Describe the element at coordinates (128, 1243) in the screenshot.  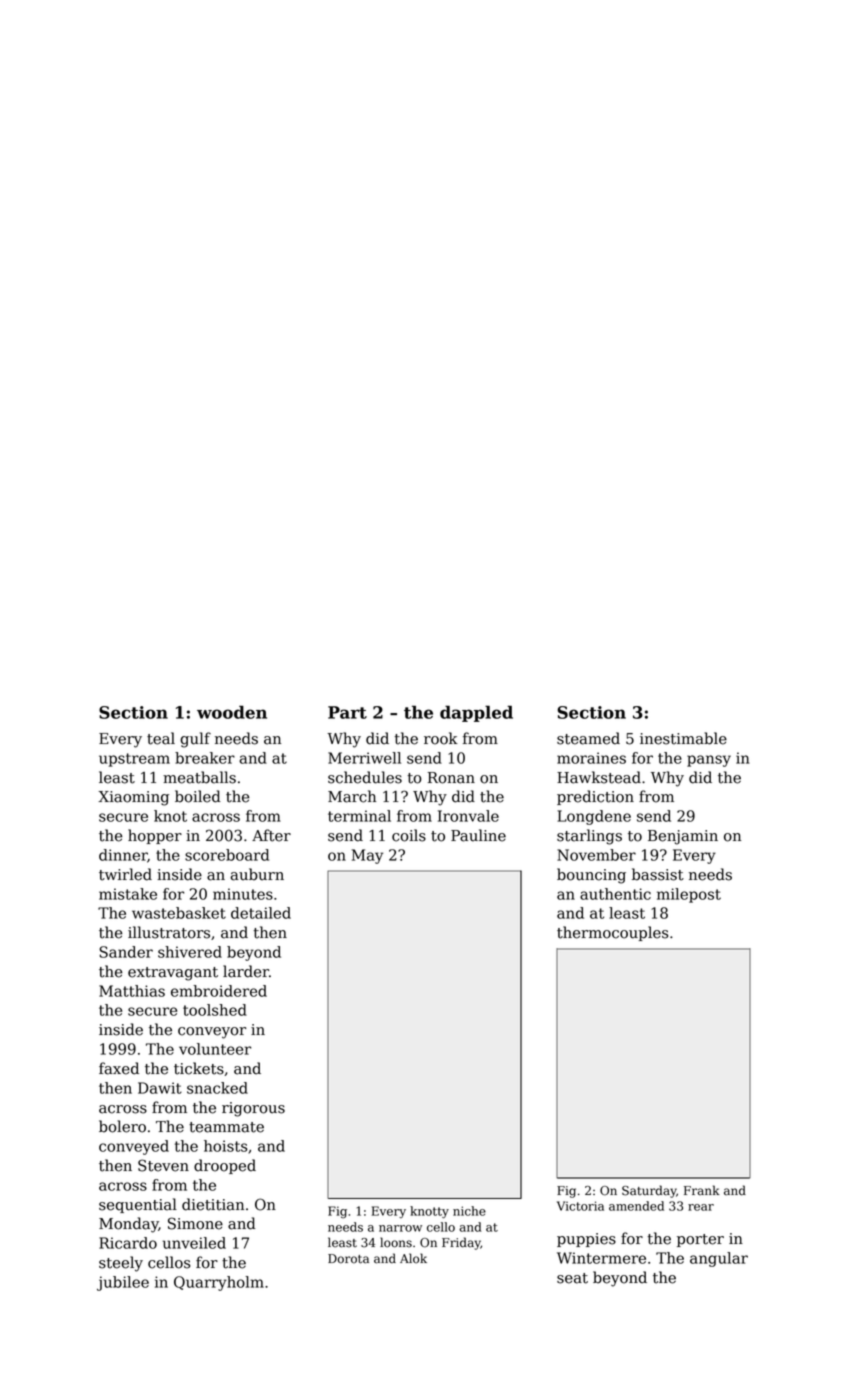
I see `Ricardo` at that location.
